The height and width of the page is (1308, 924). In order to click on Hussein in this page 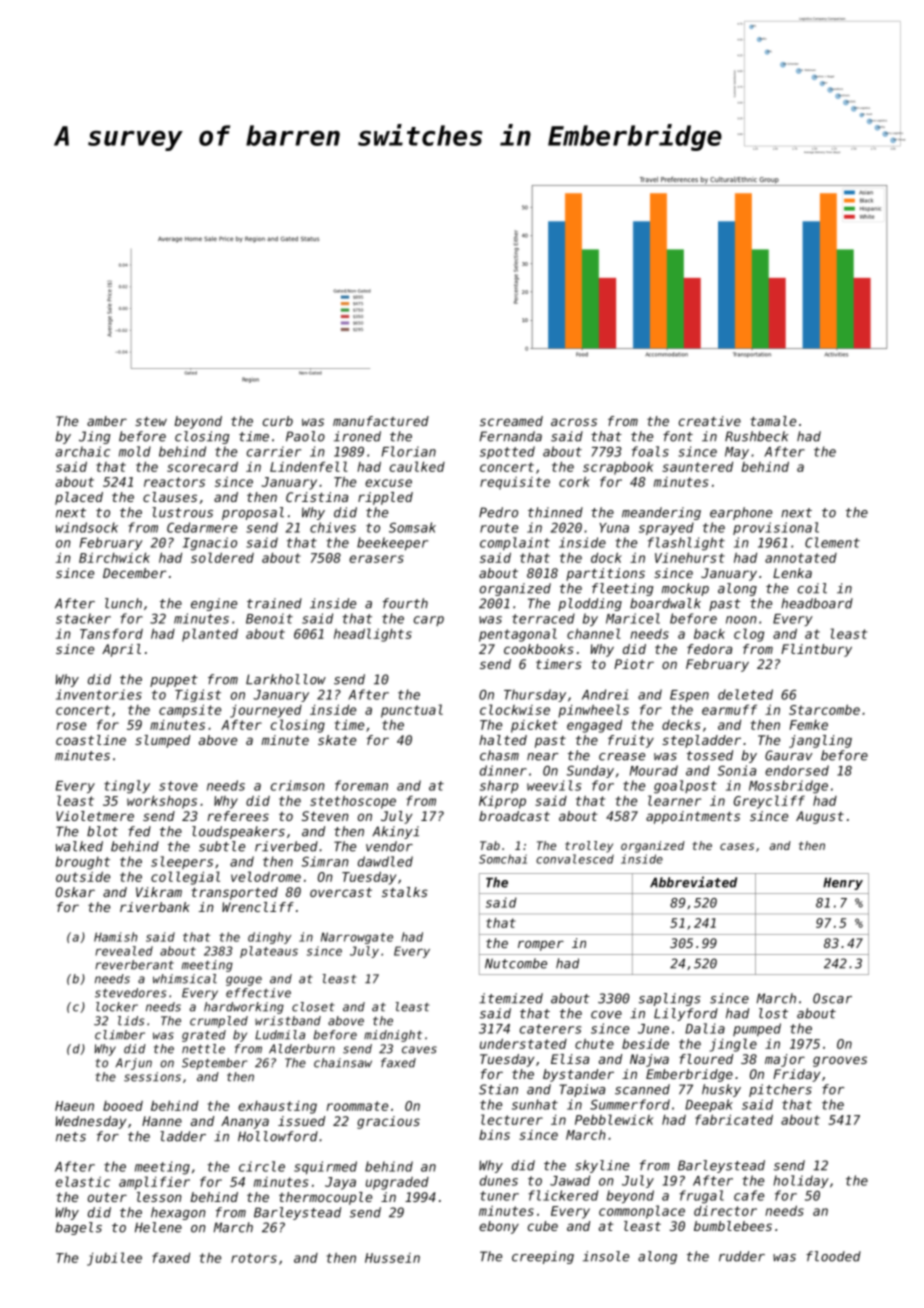, I will do `click(392, 1258)`.
